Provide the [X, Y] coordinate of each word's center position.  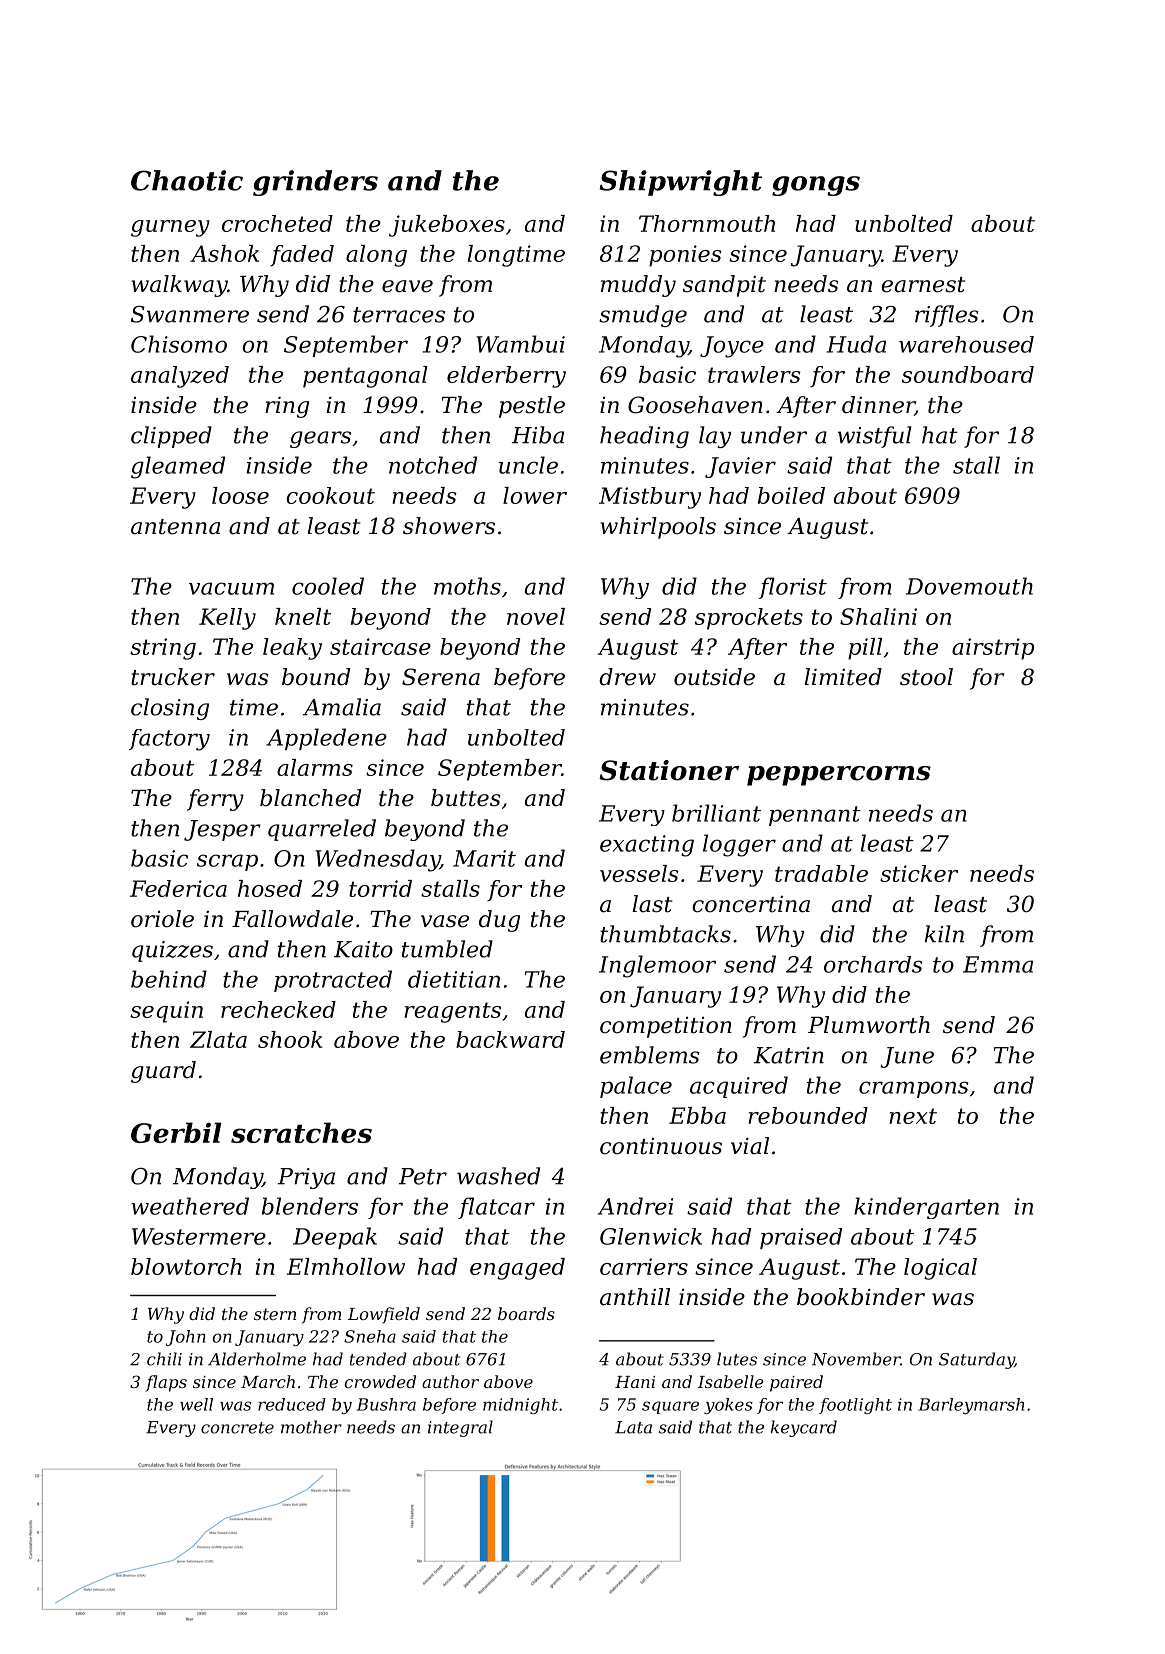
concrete [237, 1428]
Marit [484, 858]
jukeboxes [447, 226]
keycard [804, 1428]
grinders [315, 183]
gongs [816, 186]
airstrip [993, 649]
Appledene [326, 739]
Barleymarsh [971, 1406]
